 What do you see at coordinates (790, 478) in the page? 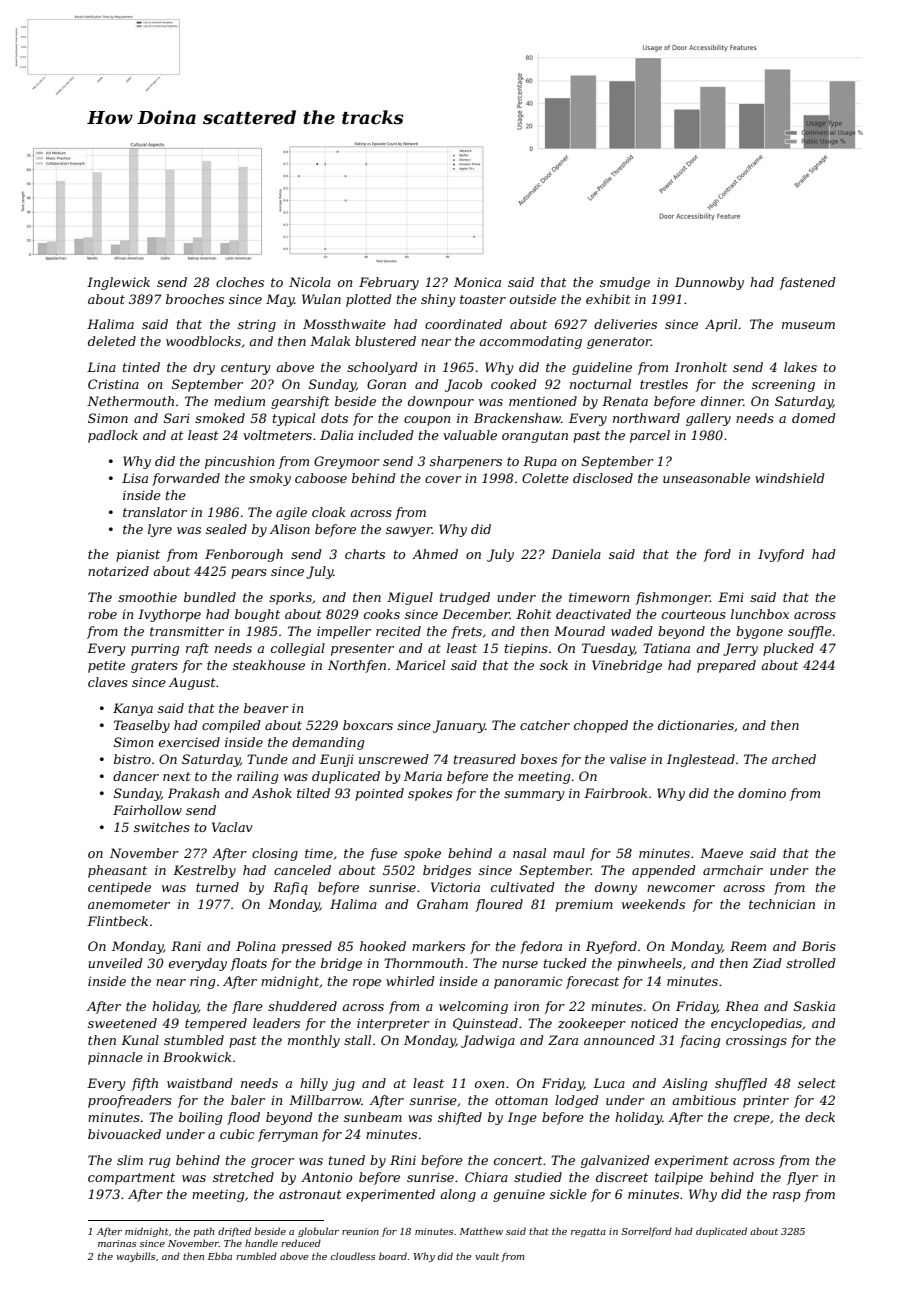
I see `windshield` at bounding box center [790, 478].
